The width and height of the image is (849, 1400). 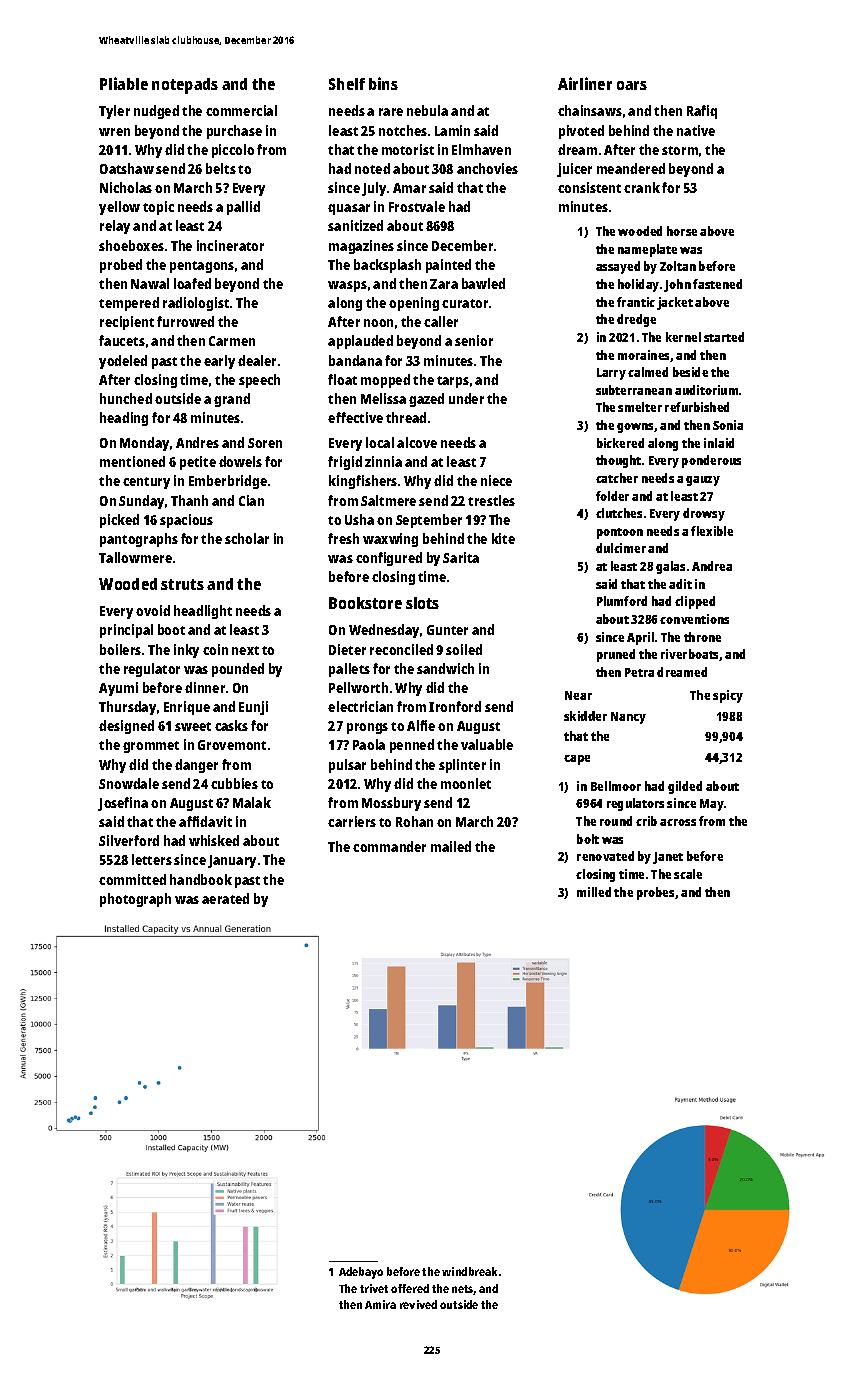 I want to click on notepads, so click(x=185, y=86).
